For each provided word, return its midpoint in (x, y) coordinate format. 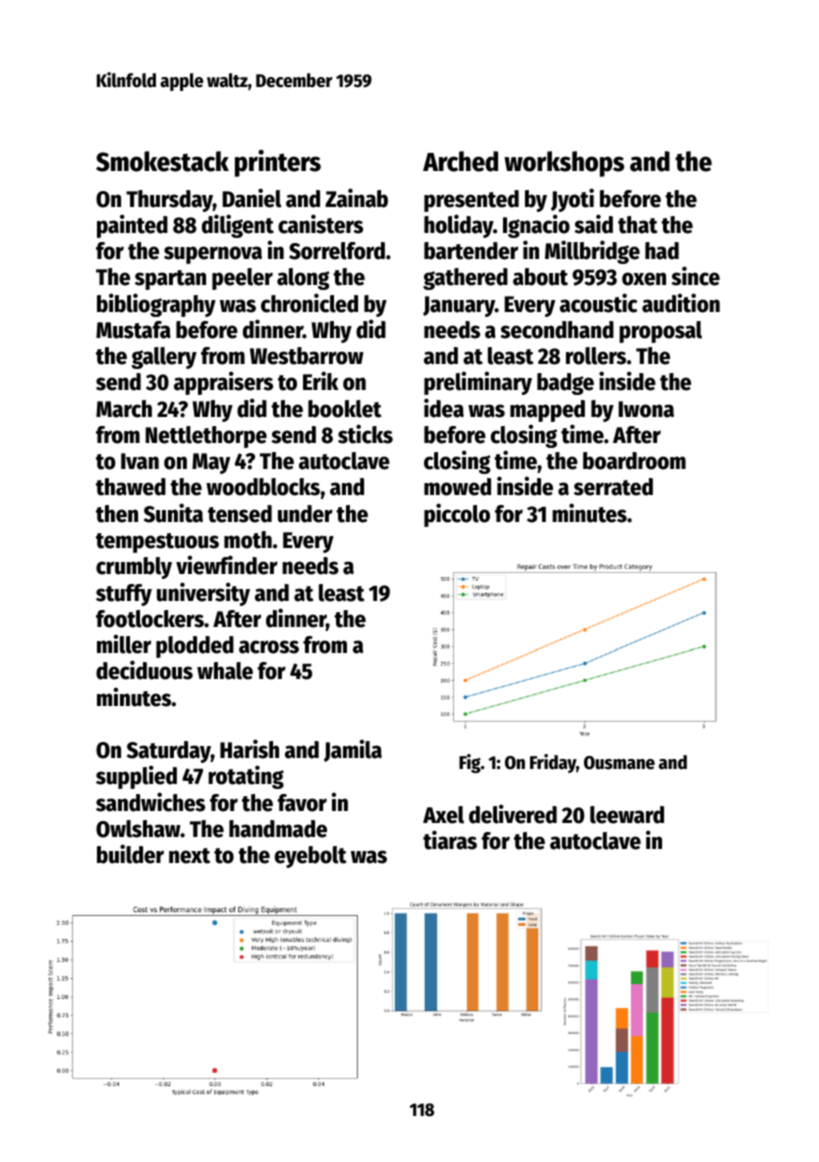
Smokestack (162, 161)
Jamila (353, 750)
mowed (457, 487)
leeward (627, 815)
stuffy (124, 595)
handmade (278, 829)
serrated (613, 487)
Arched (460, 161)
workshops (564, 164)
